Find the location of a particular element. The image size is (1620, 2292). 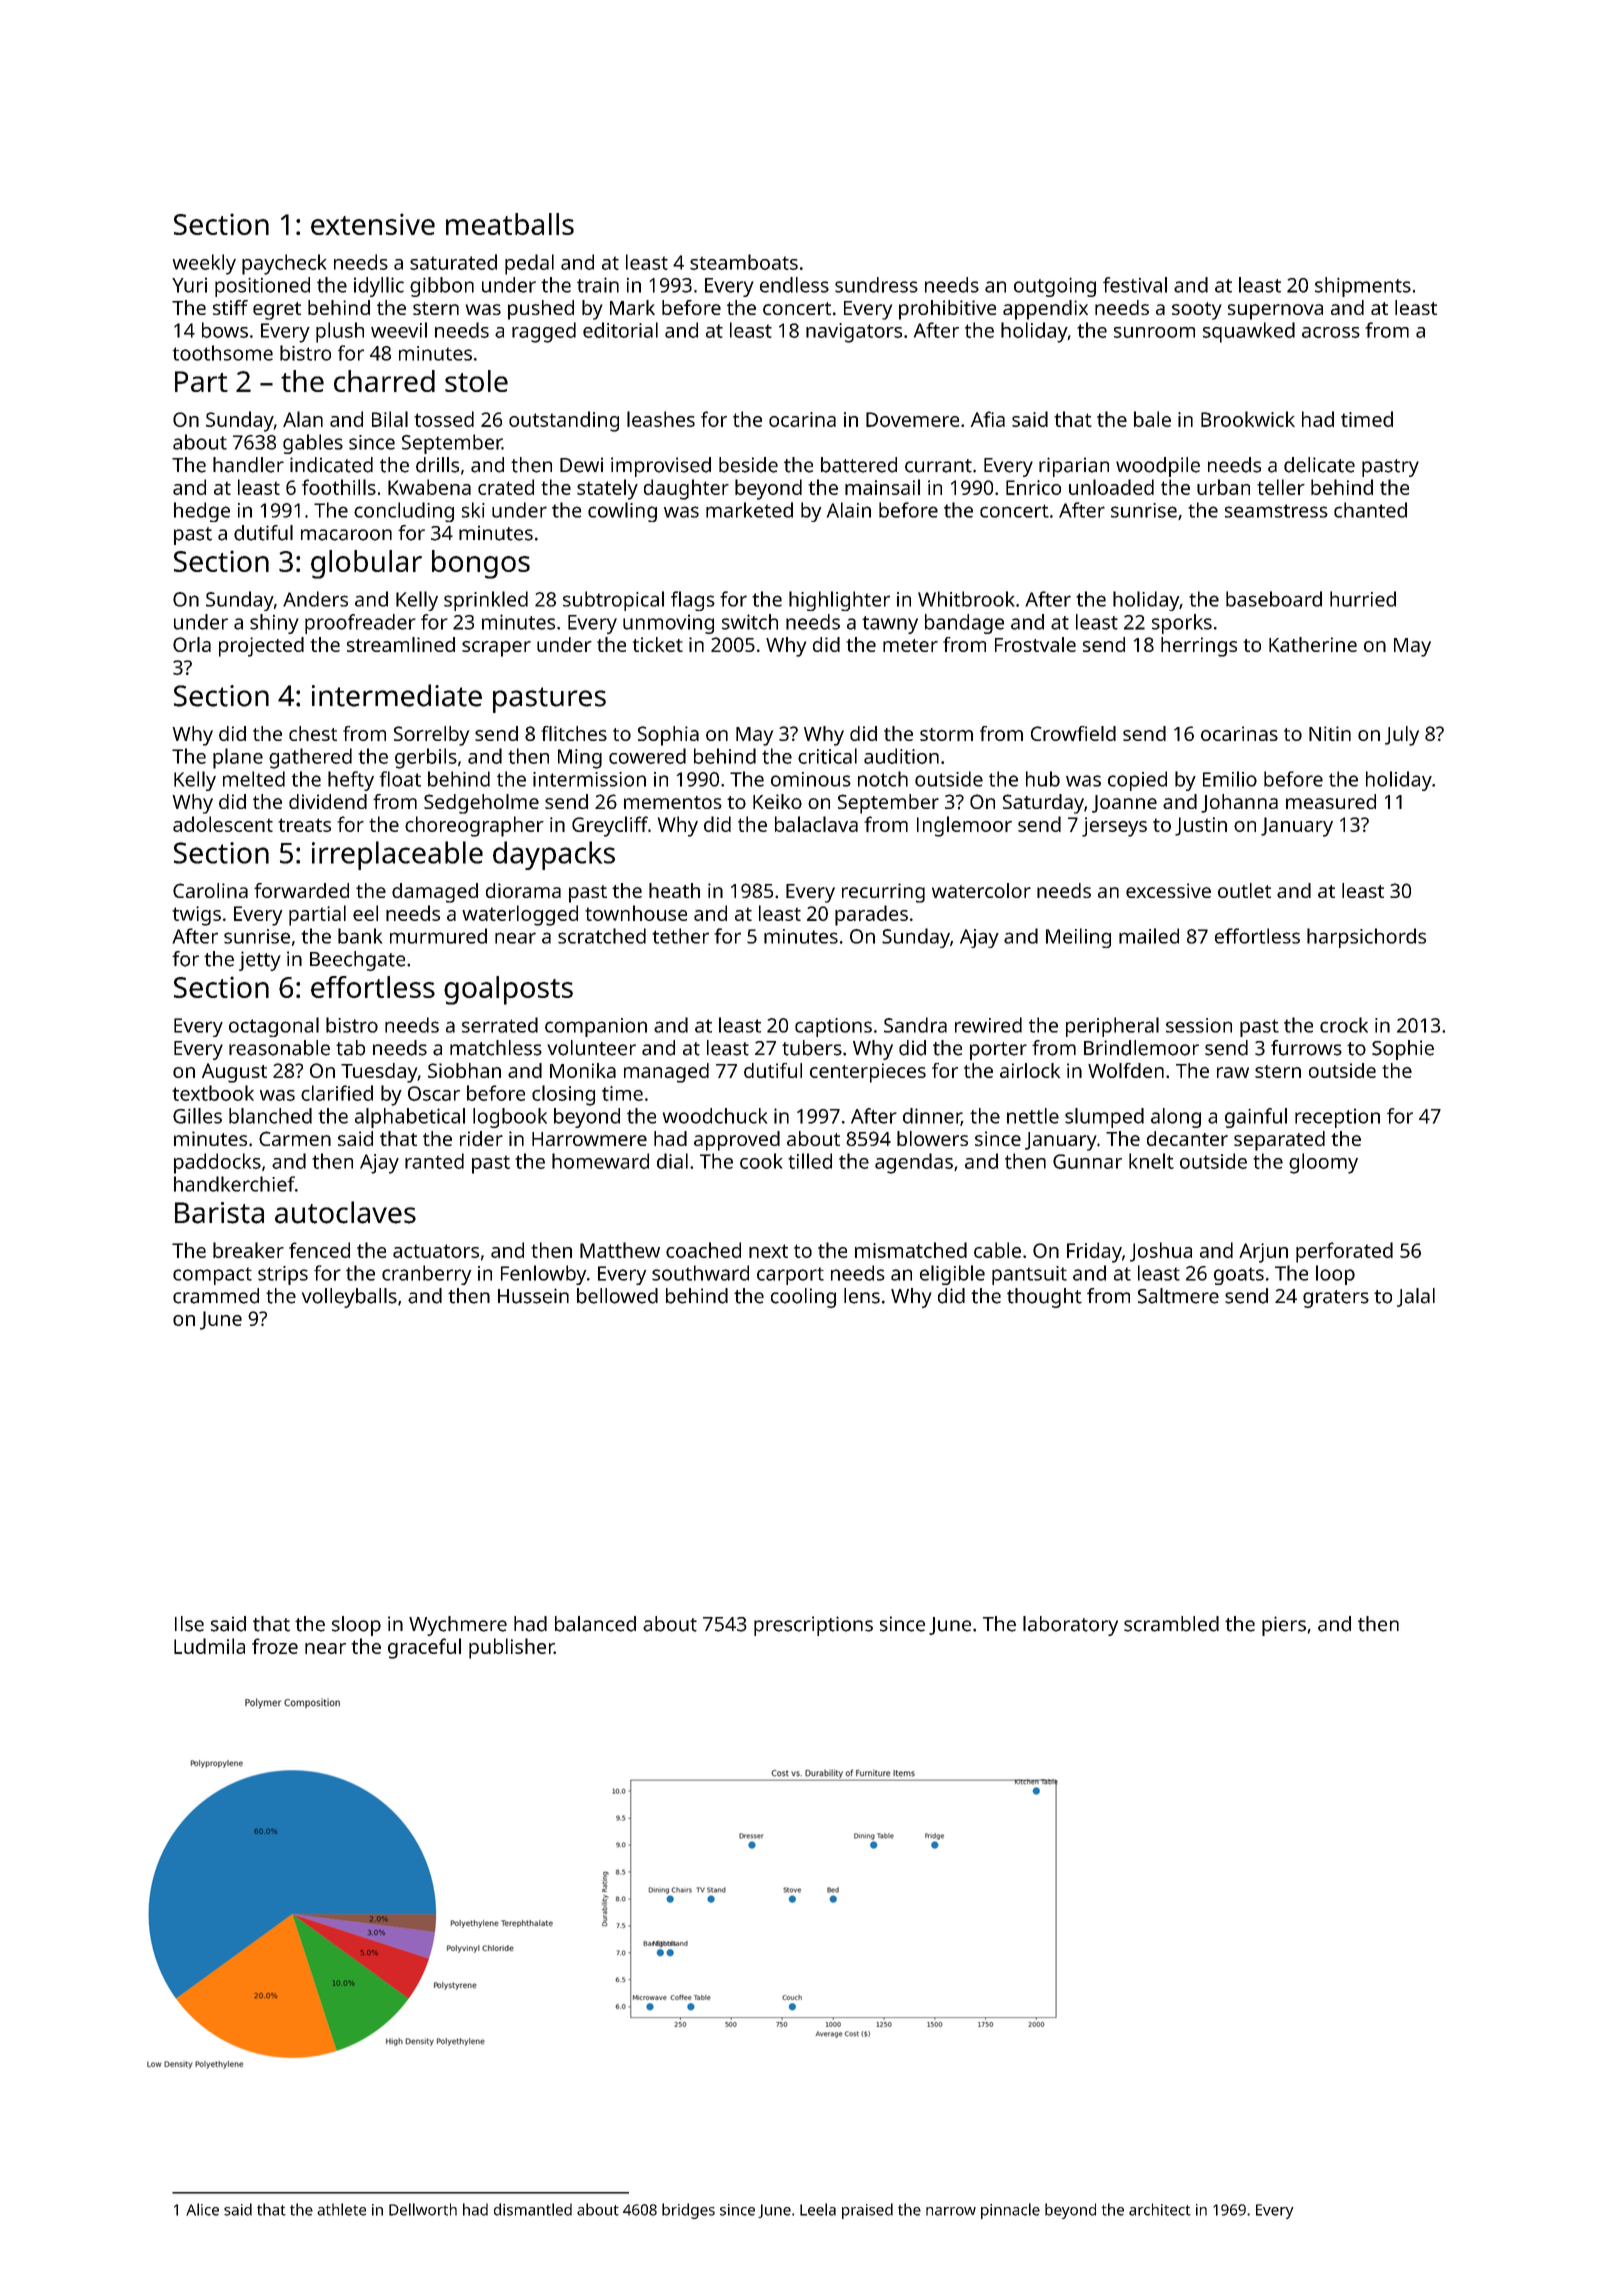

appendix is located at coordinates (1045, 310).
